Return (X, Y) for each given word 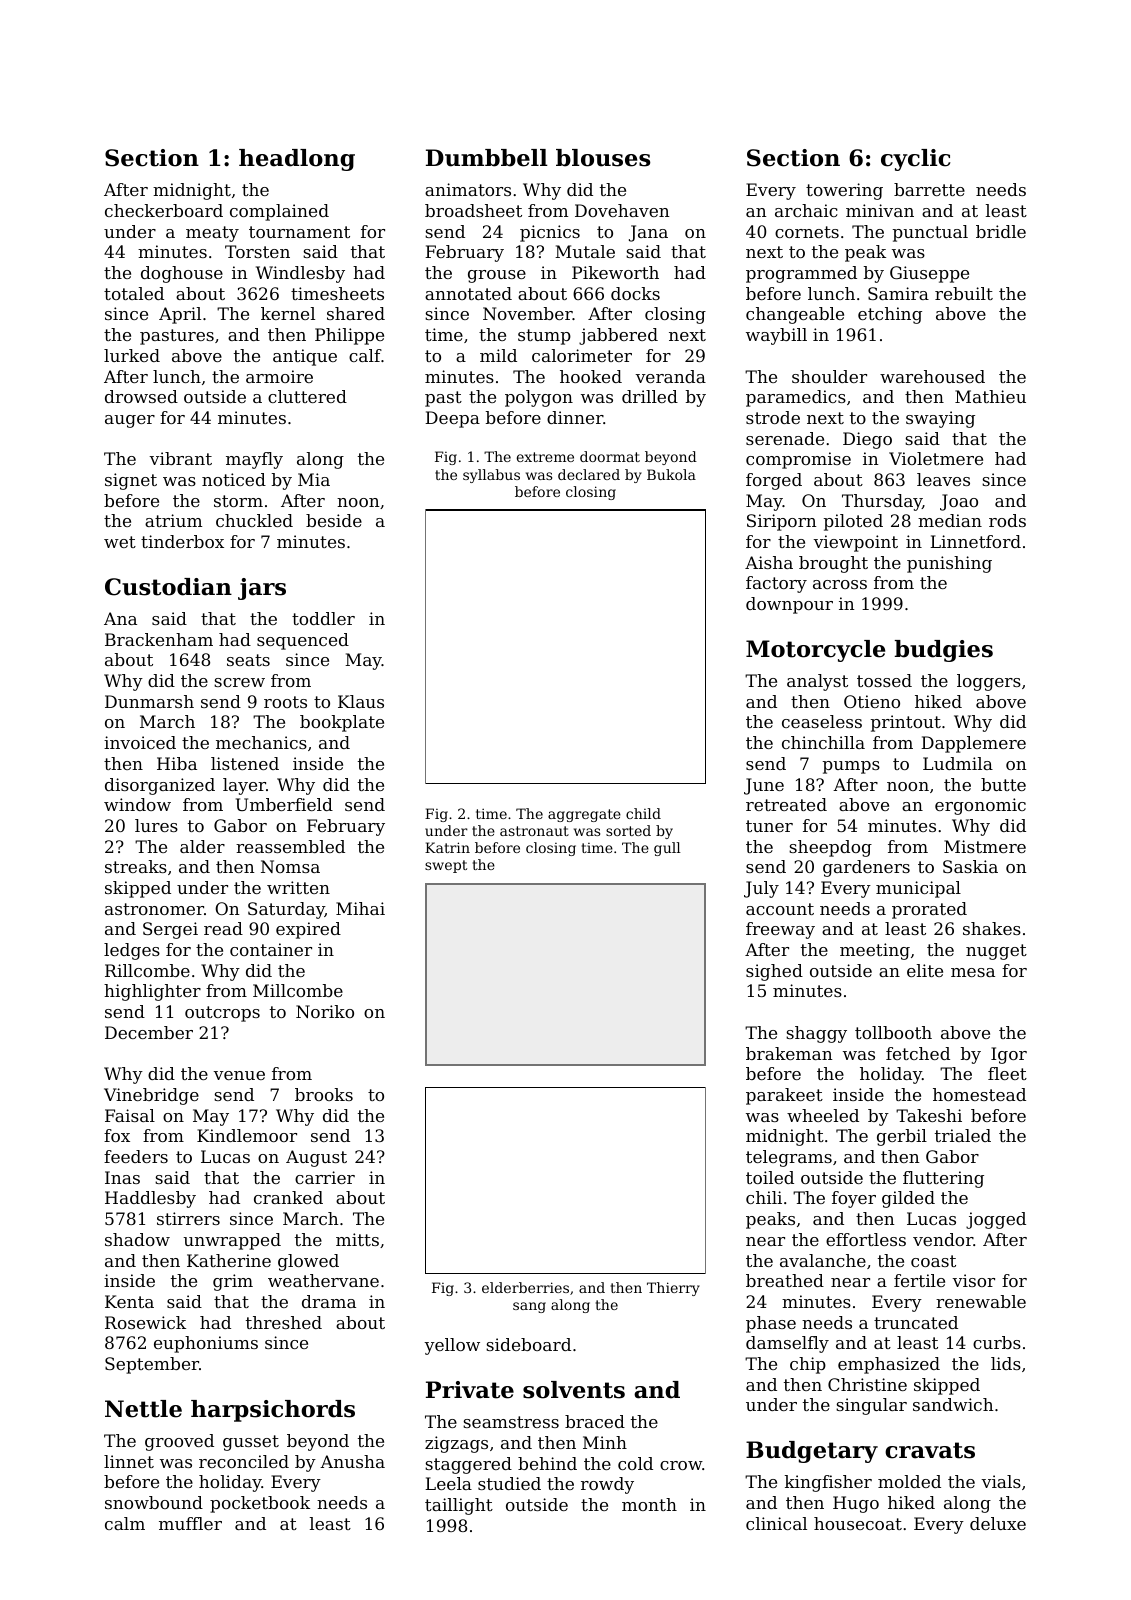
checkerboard (164, 210)
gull (667, 849)
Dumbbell (487, 158)
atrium (173, 520)
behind (547, 1463)
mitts (357, 1239)
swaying (940, 419)
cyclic (916, 160)
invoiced (140, 742)
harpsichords (273, 1411)
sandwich (953, 1404)
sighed (774, 972)
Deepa (452, 419)
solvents (574, 1390)
